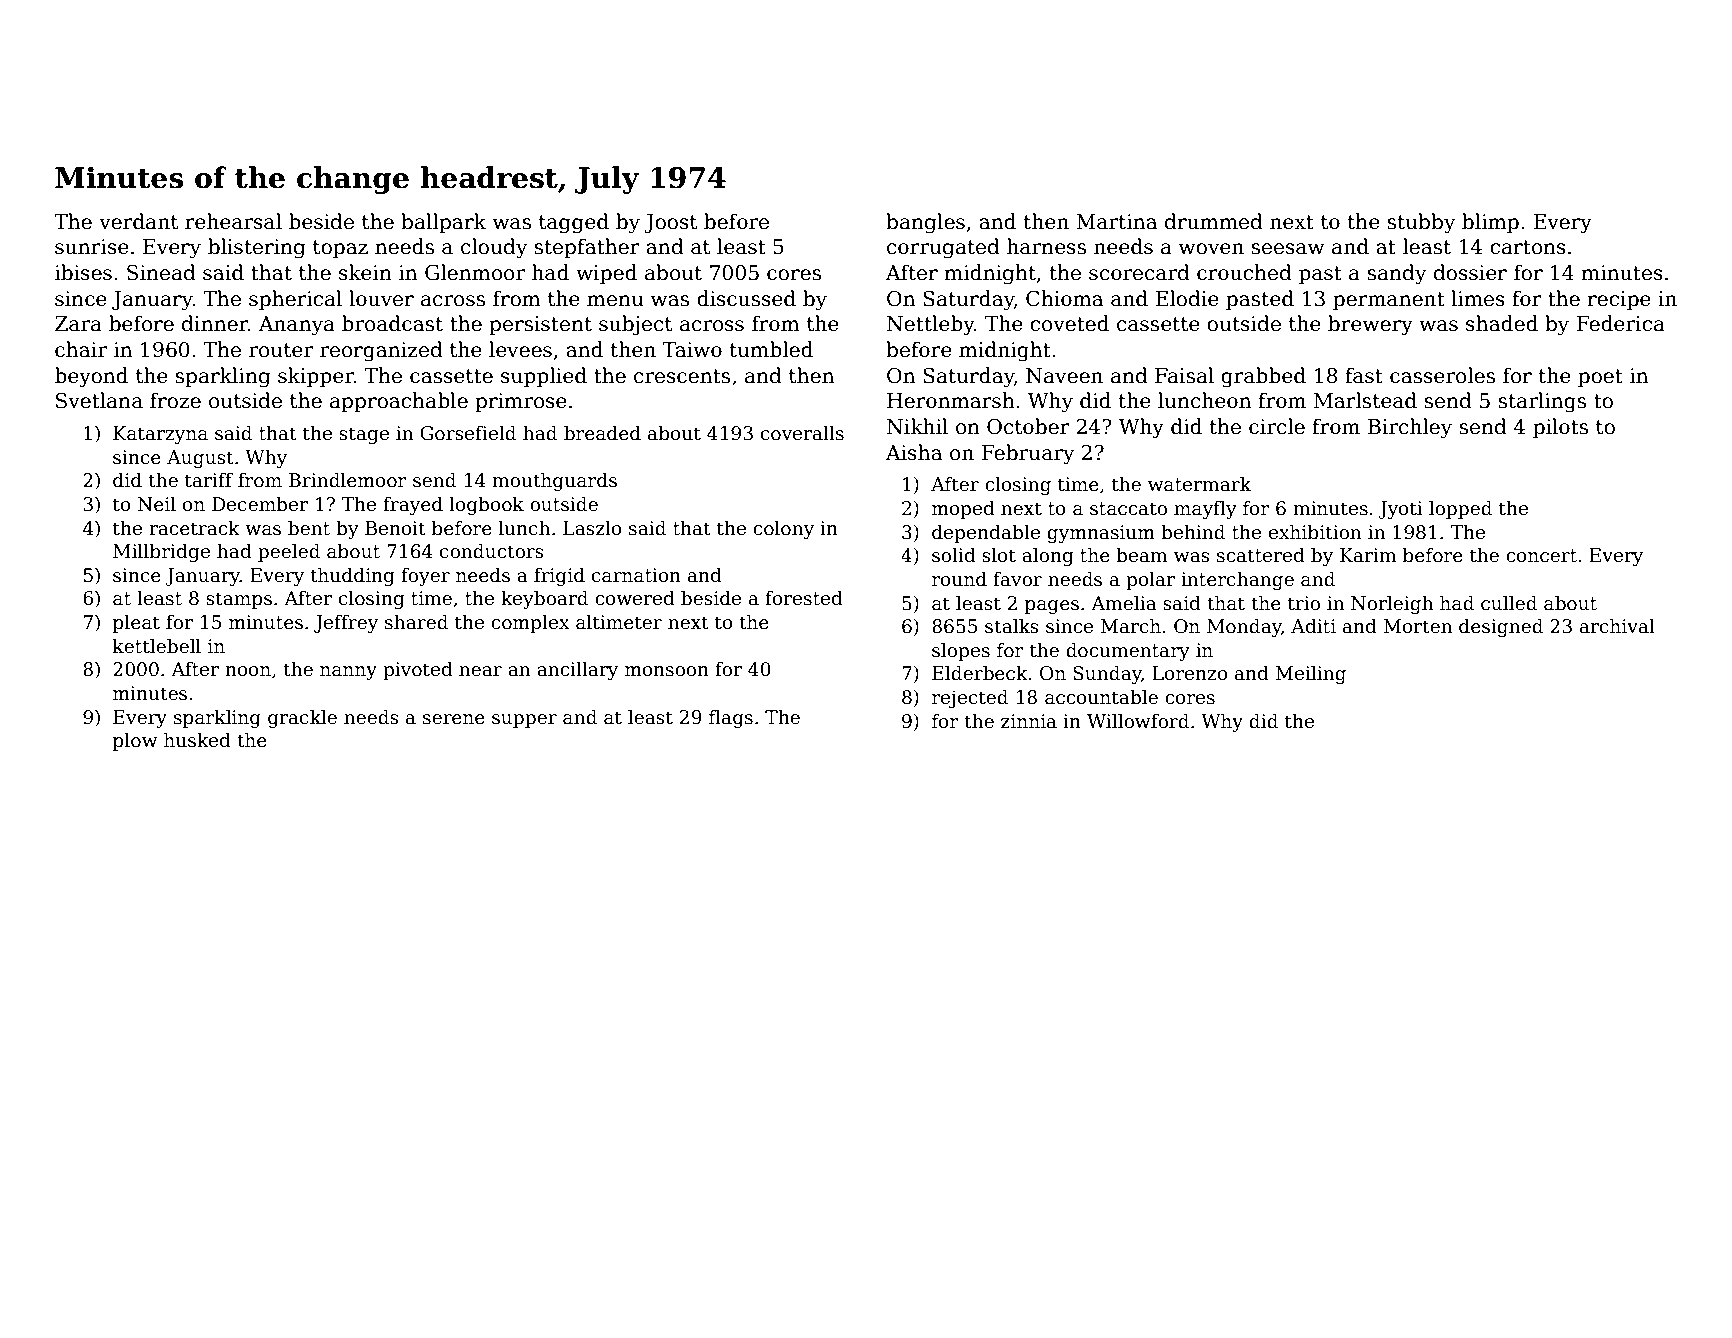 The width and height of the document is (1732, 1338). I want to click on plow, so click(135, 741).
